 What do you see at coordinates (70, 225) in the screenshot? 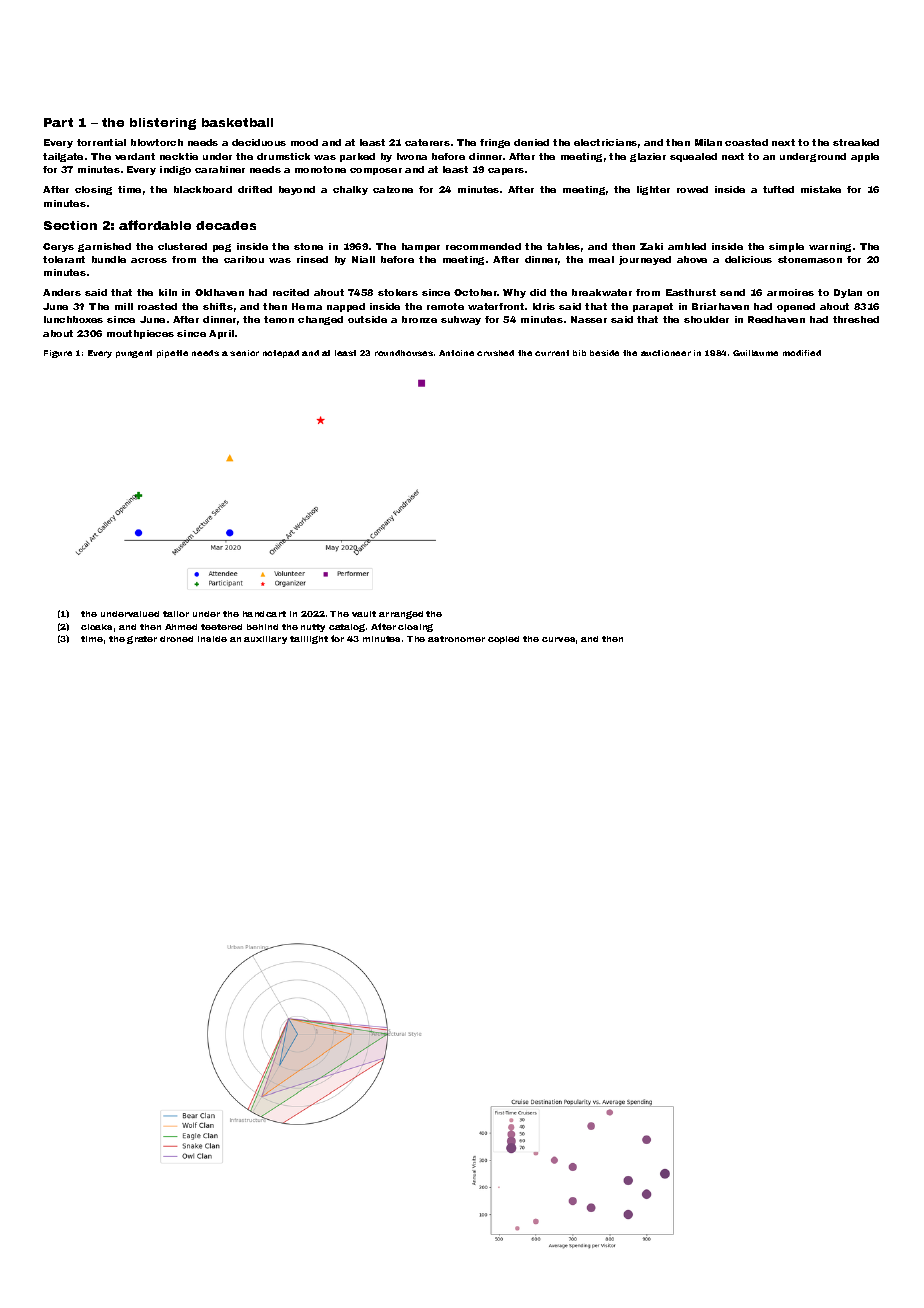
I see `Section` at bounding box center [70, 225].
